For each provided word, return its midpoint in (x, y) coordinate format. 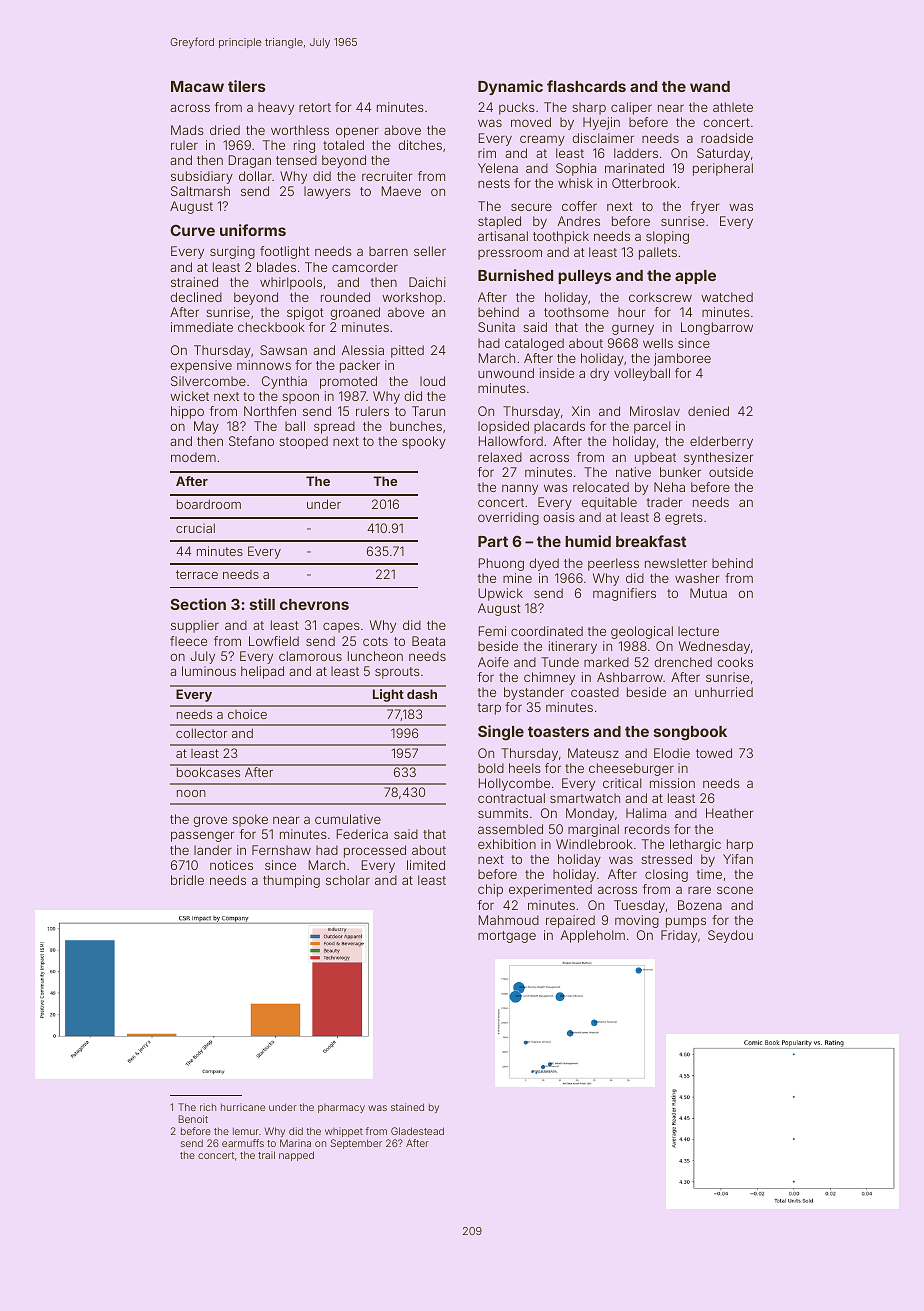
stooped (303, 442)
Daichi (427, 282)
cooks (735, 662)
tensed (296, 160)
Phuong (501, 564)
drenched (683, 662)
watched (727, 297)
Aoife (493, 662)
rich (208, 1107)
